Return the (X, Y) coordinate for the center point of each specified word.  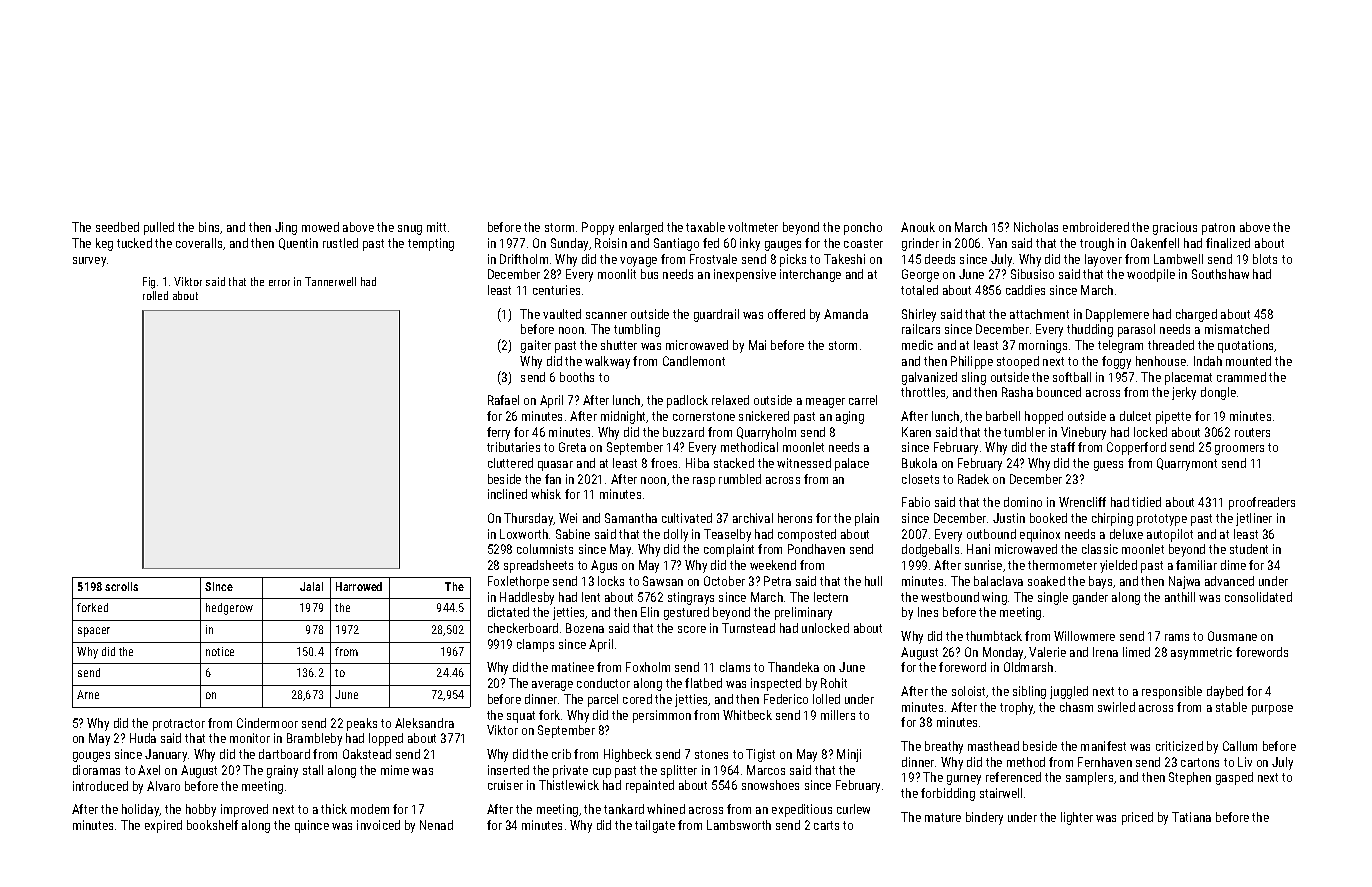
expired (163, 826)
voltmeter (753, 227)
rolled (155, 295)
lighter (1077, 818)
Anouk (918, 227)
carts (826, 825)
